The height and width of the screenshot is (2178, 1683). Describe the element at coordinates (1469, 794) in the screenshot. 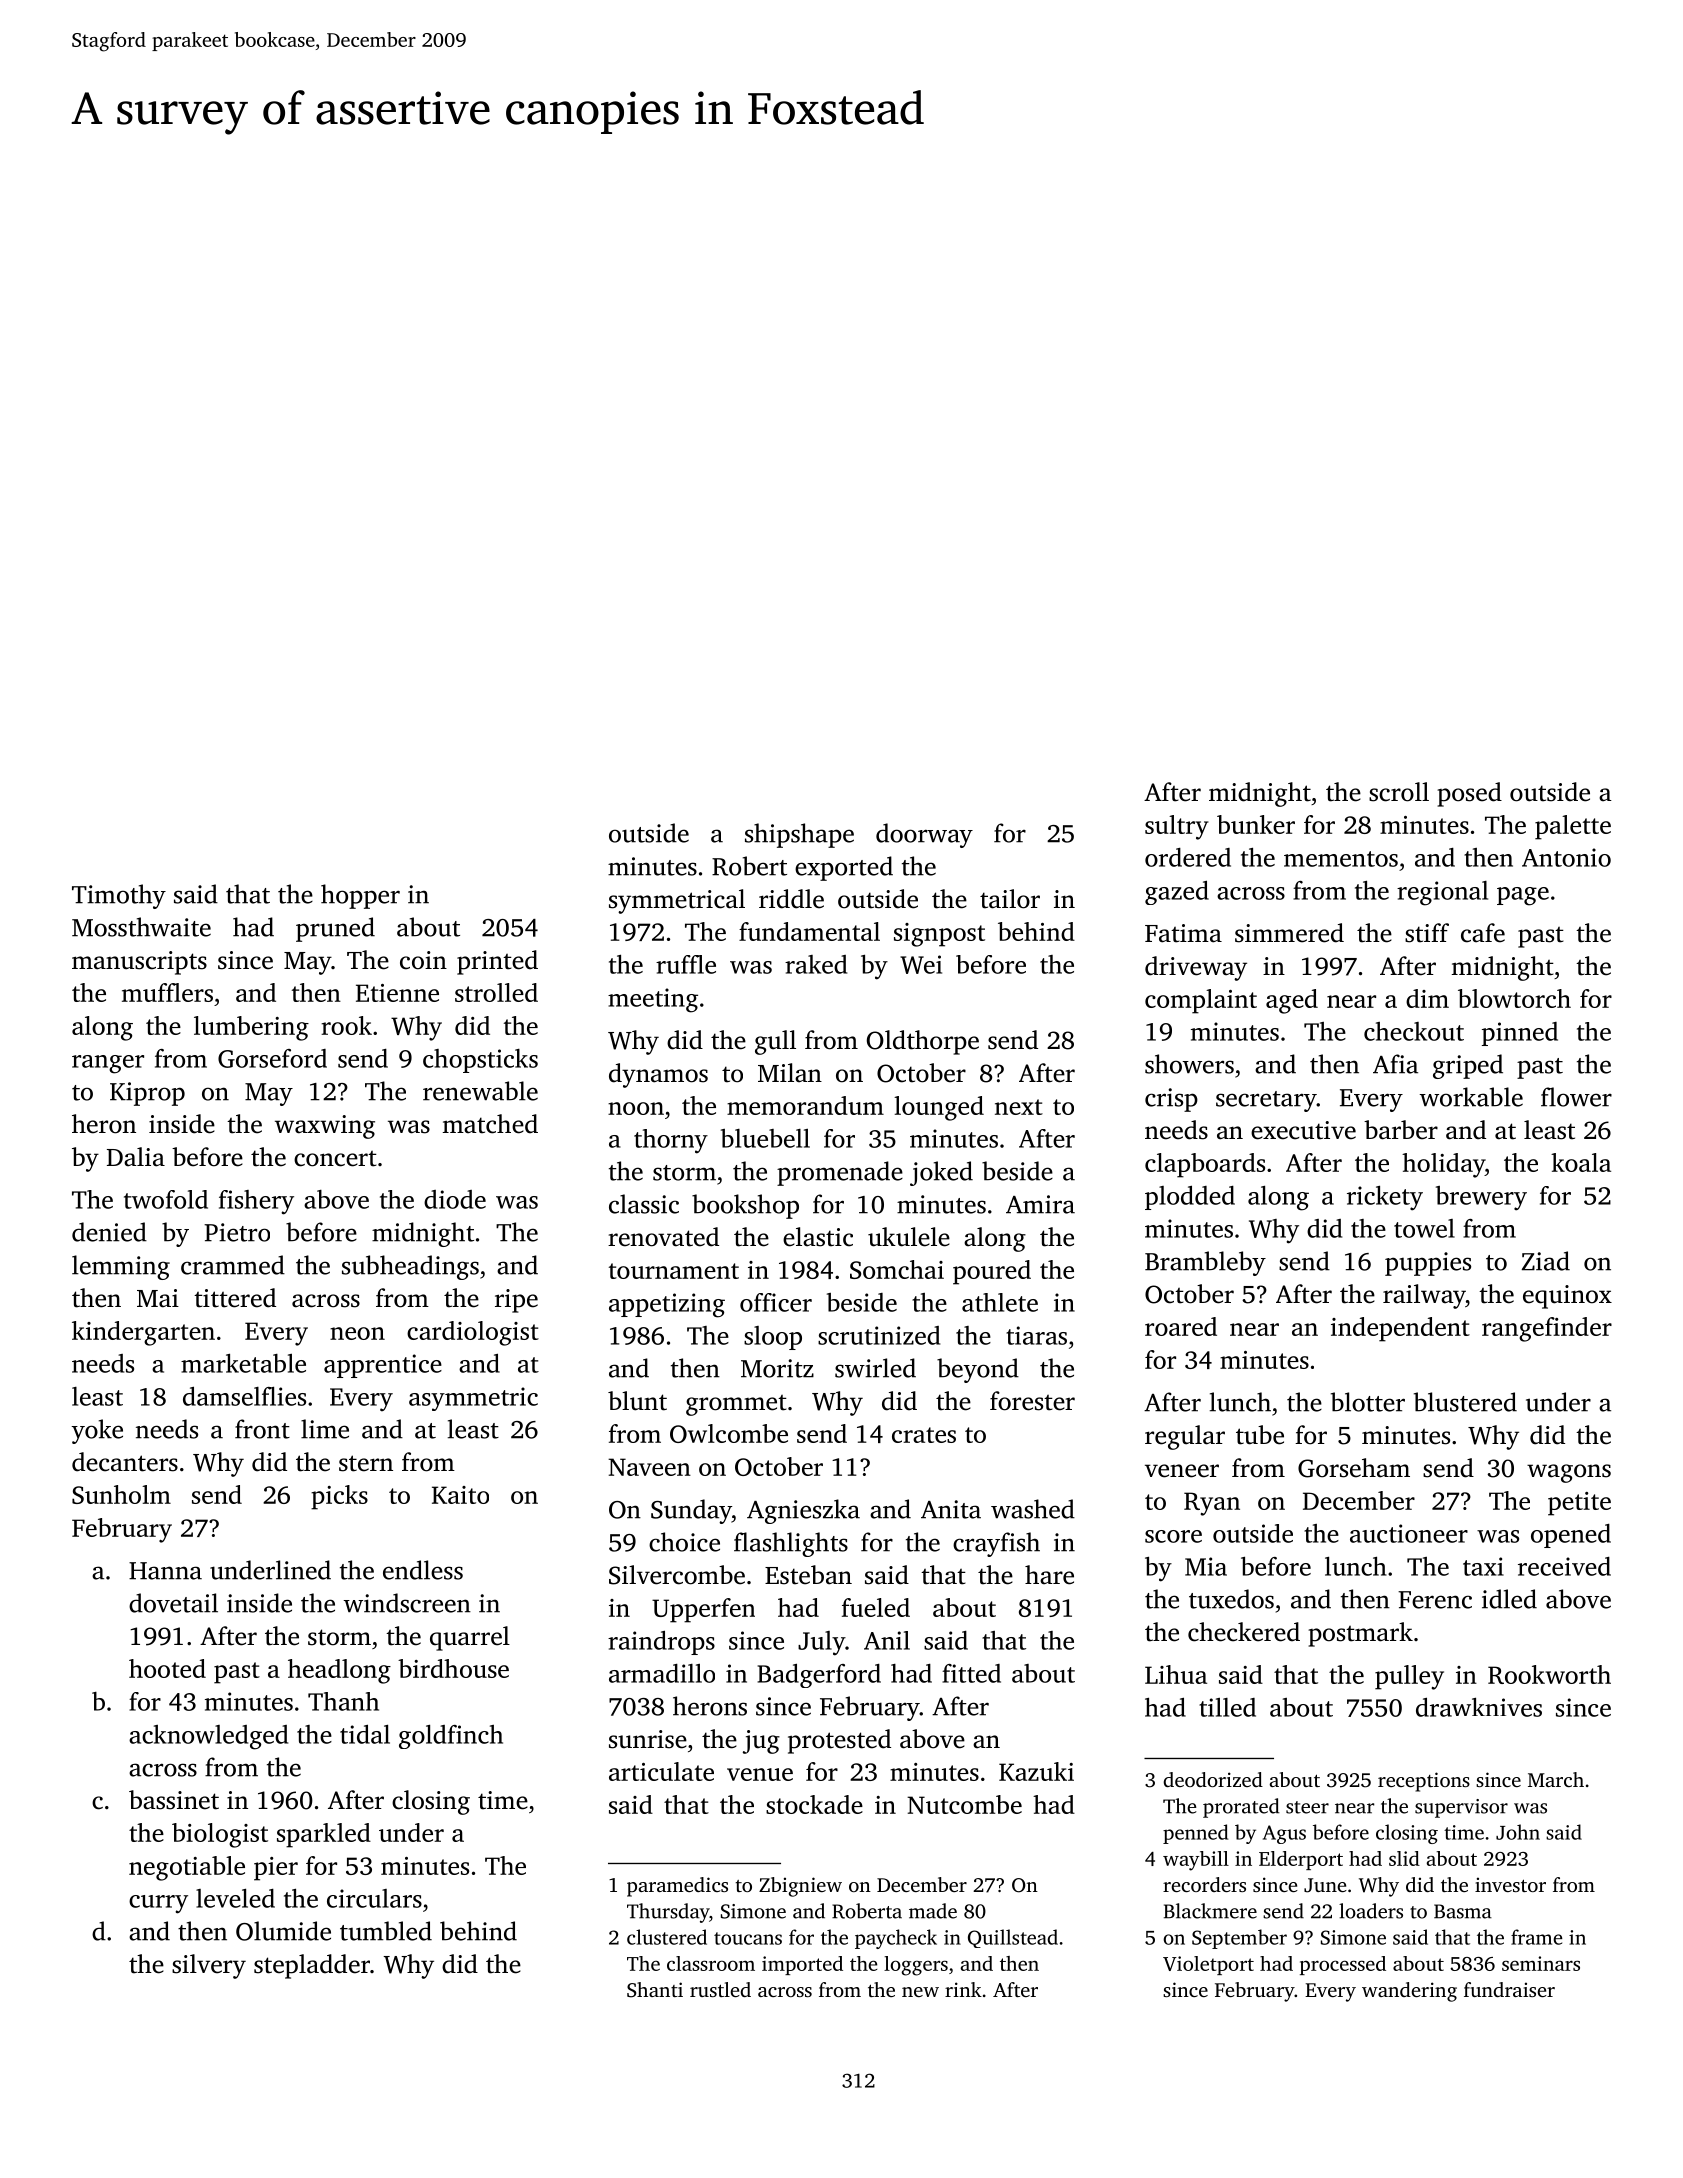

I see `posed` at that location.
